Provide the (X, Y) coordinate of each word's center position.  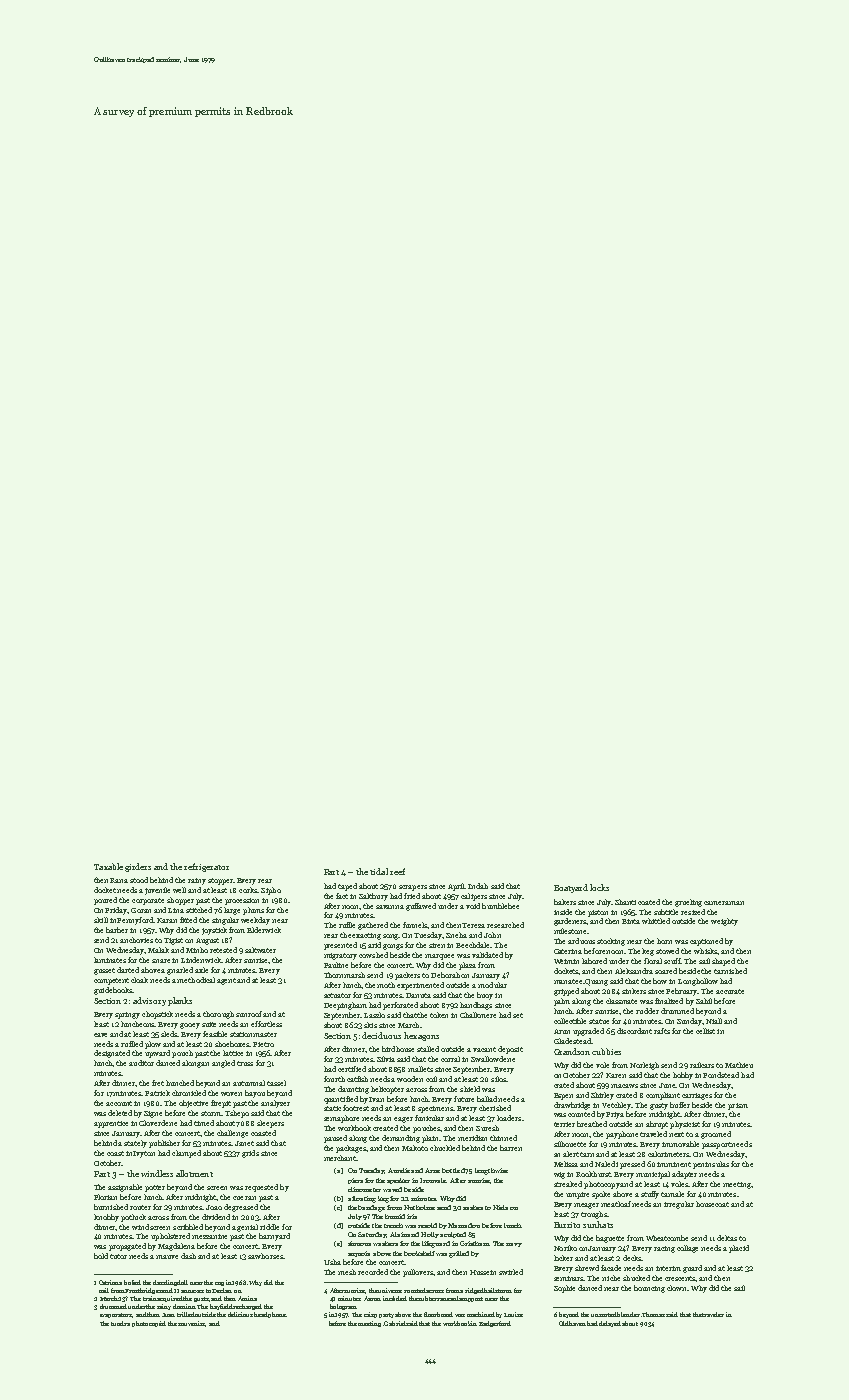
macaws (624, 1086)
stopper (221, 881)
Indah (478, 886)
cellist (705, 1031)
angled (223, 1064)
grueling (688, 903)
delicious (240, 1314)
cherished (495, 1108)
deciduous (381, 1035)
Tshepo (237, 1114)
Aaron (372, 1298)
